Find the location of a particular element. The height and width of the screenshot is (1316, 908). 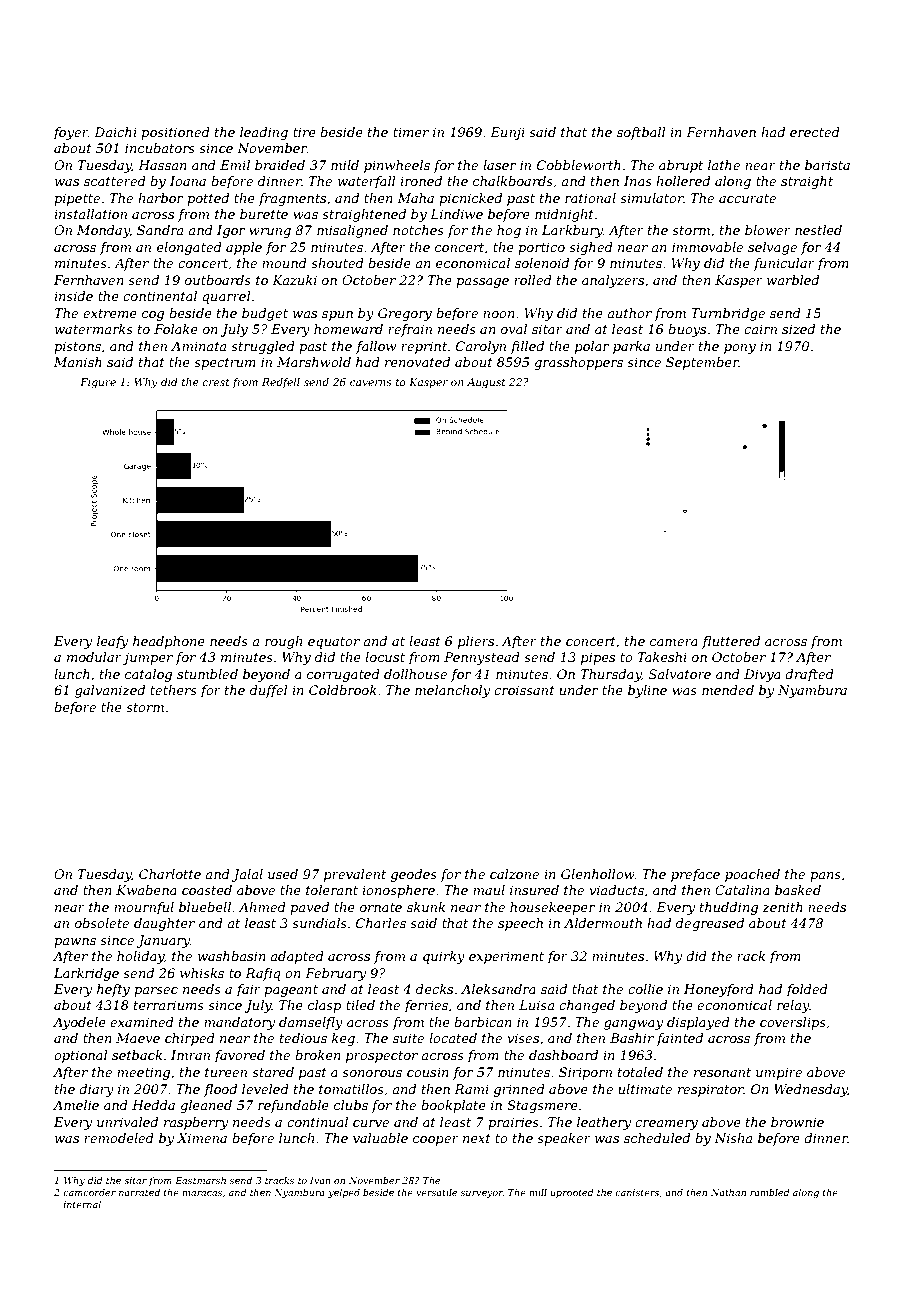

spun is located at coordinates (337, 316).
